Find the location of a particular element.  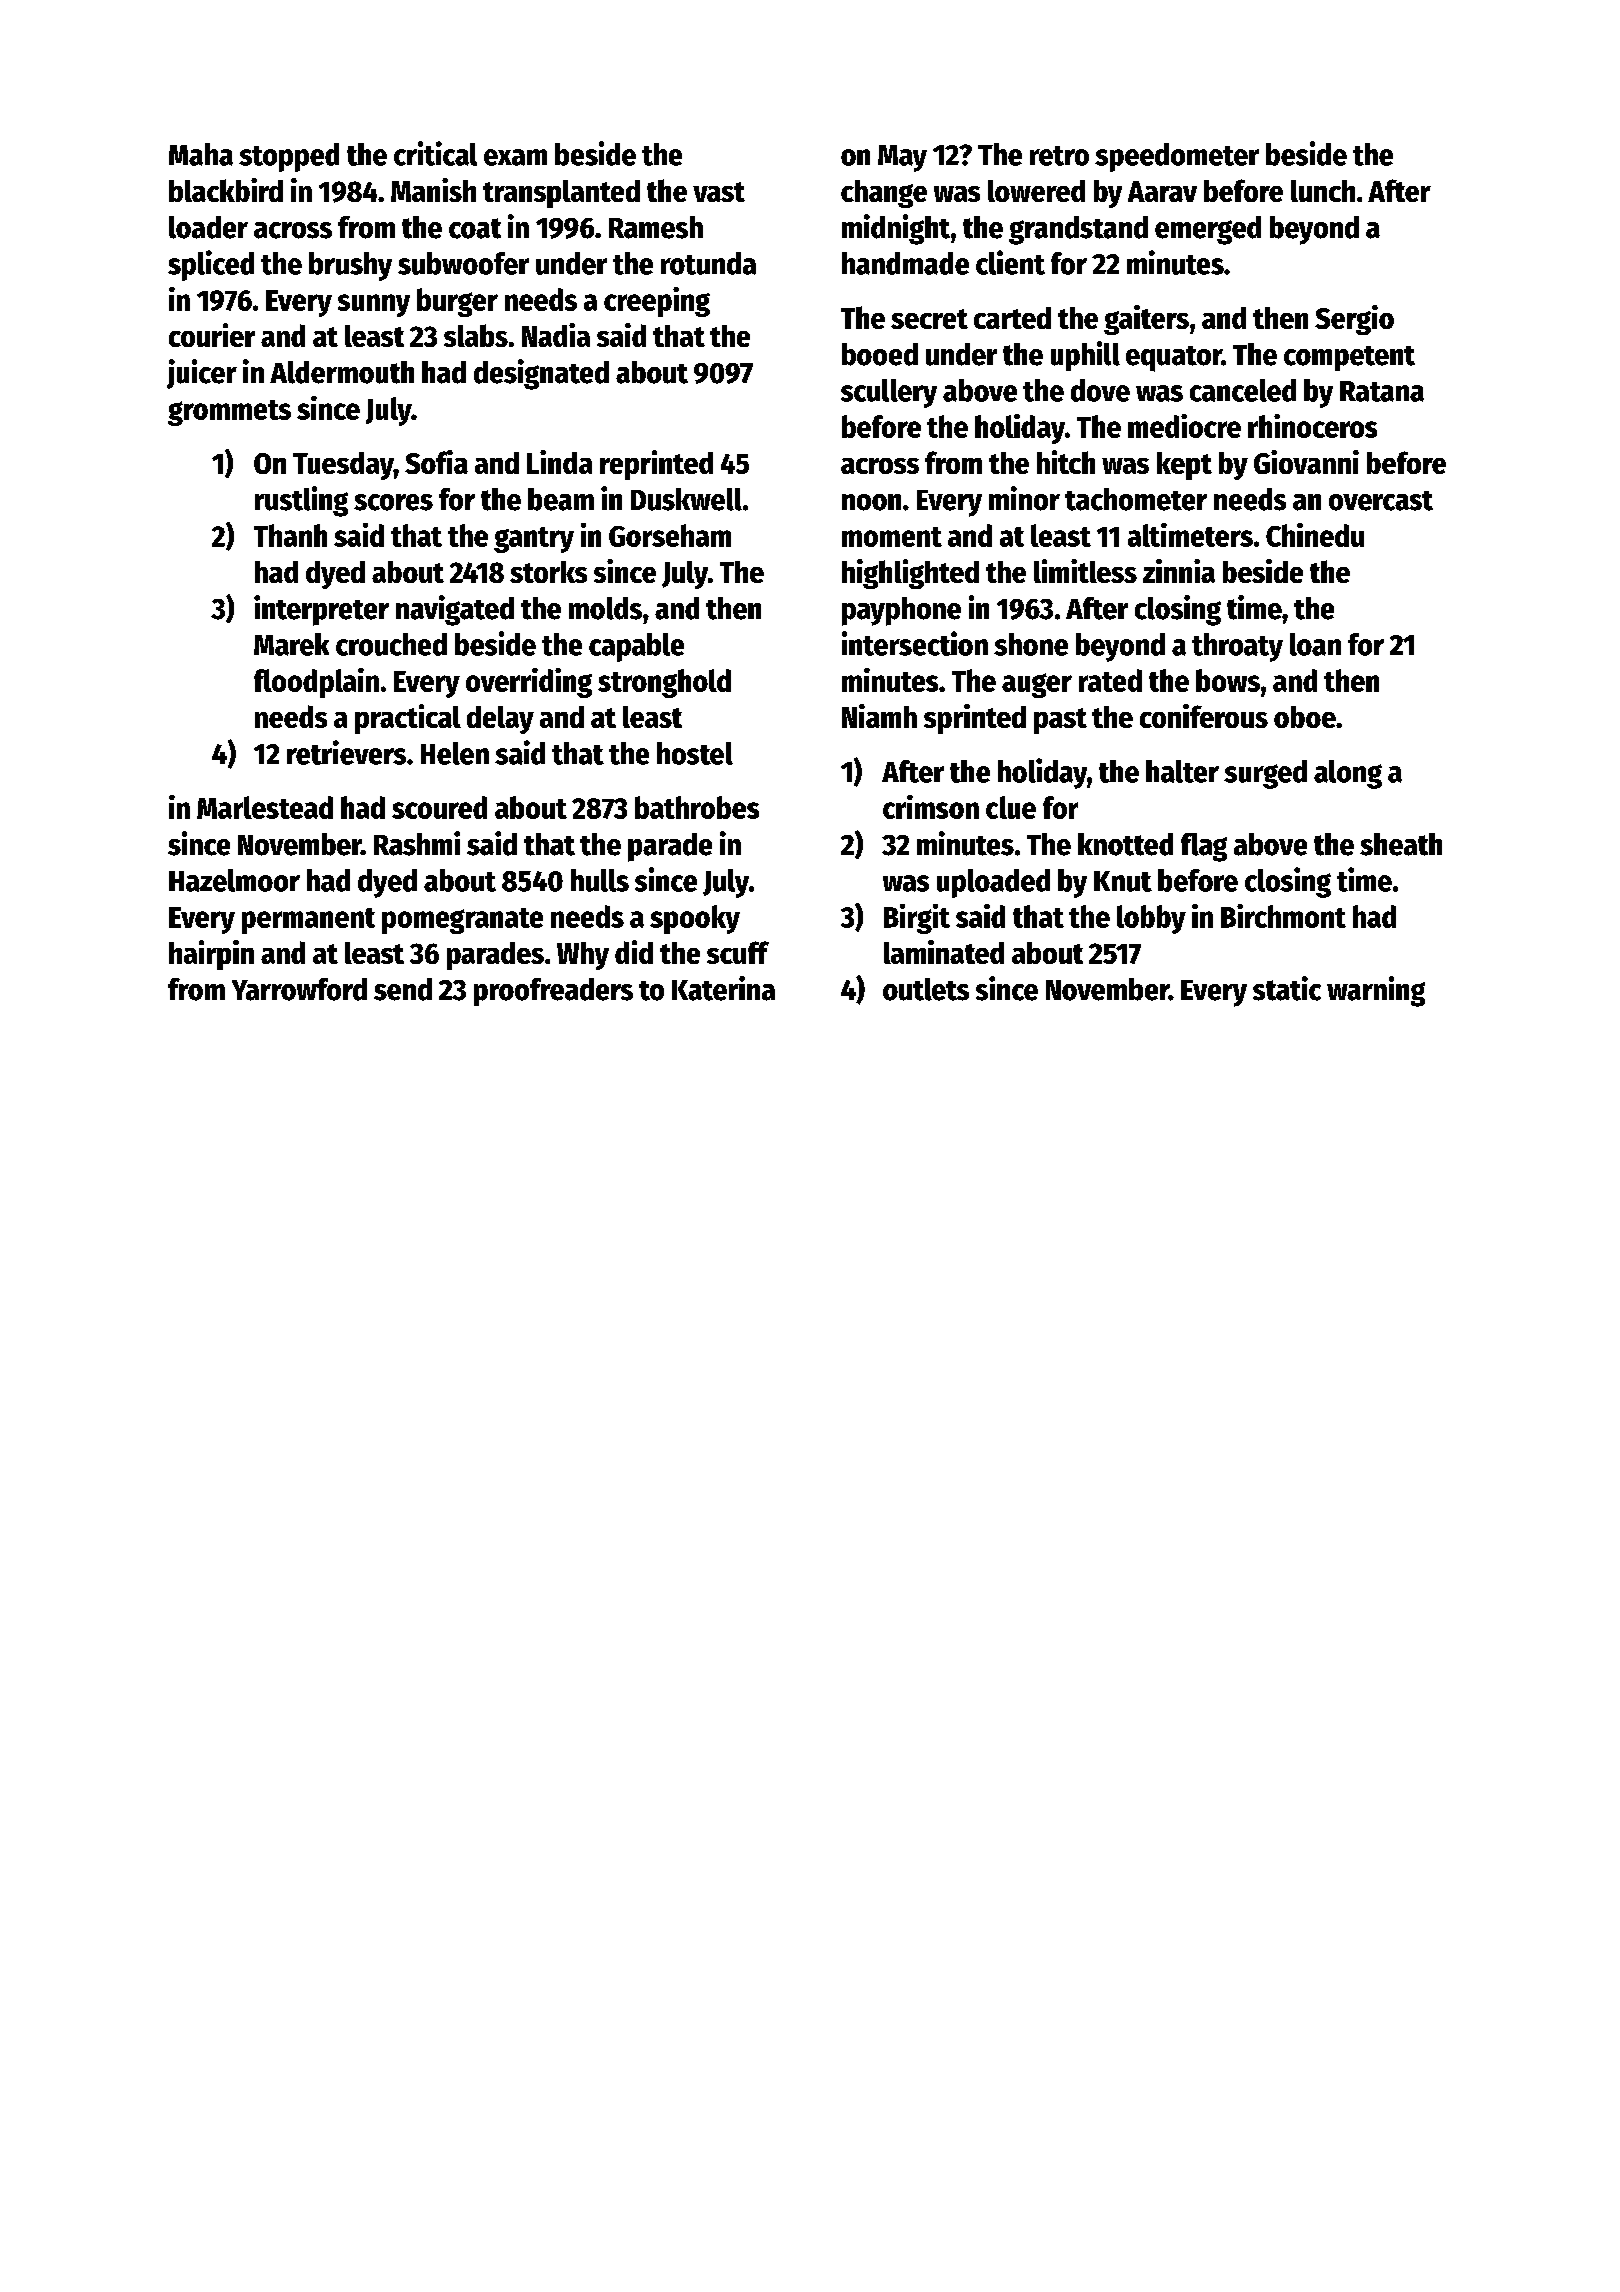

Yarrowford is located at coordinates (299, 989).
